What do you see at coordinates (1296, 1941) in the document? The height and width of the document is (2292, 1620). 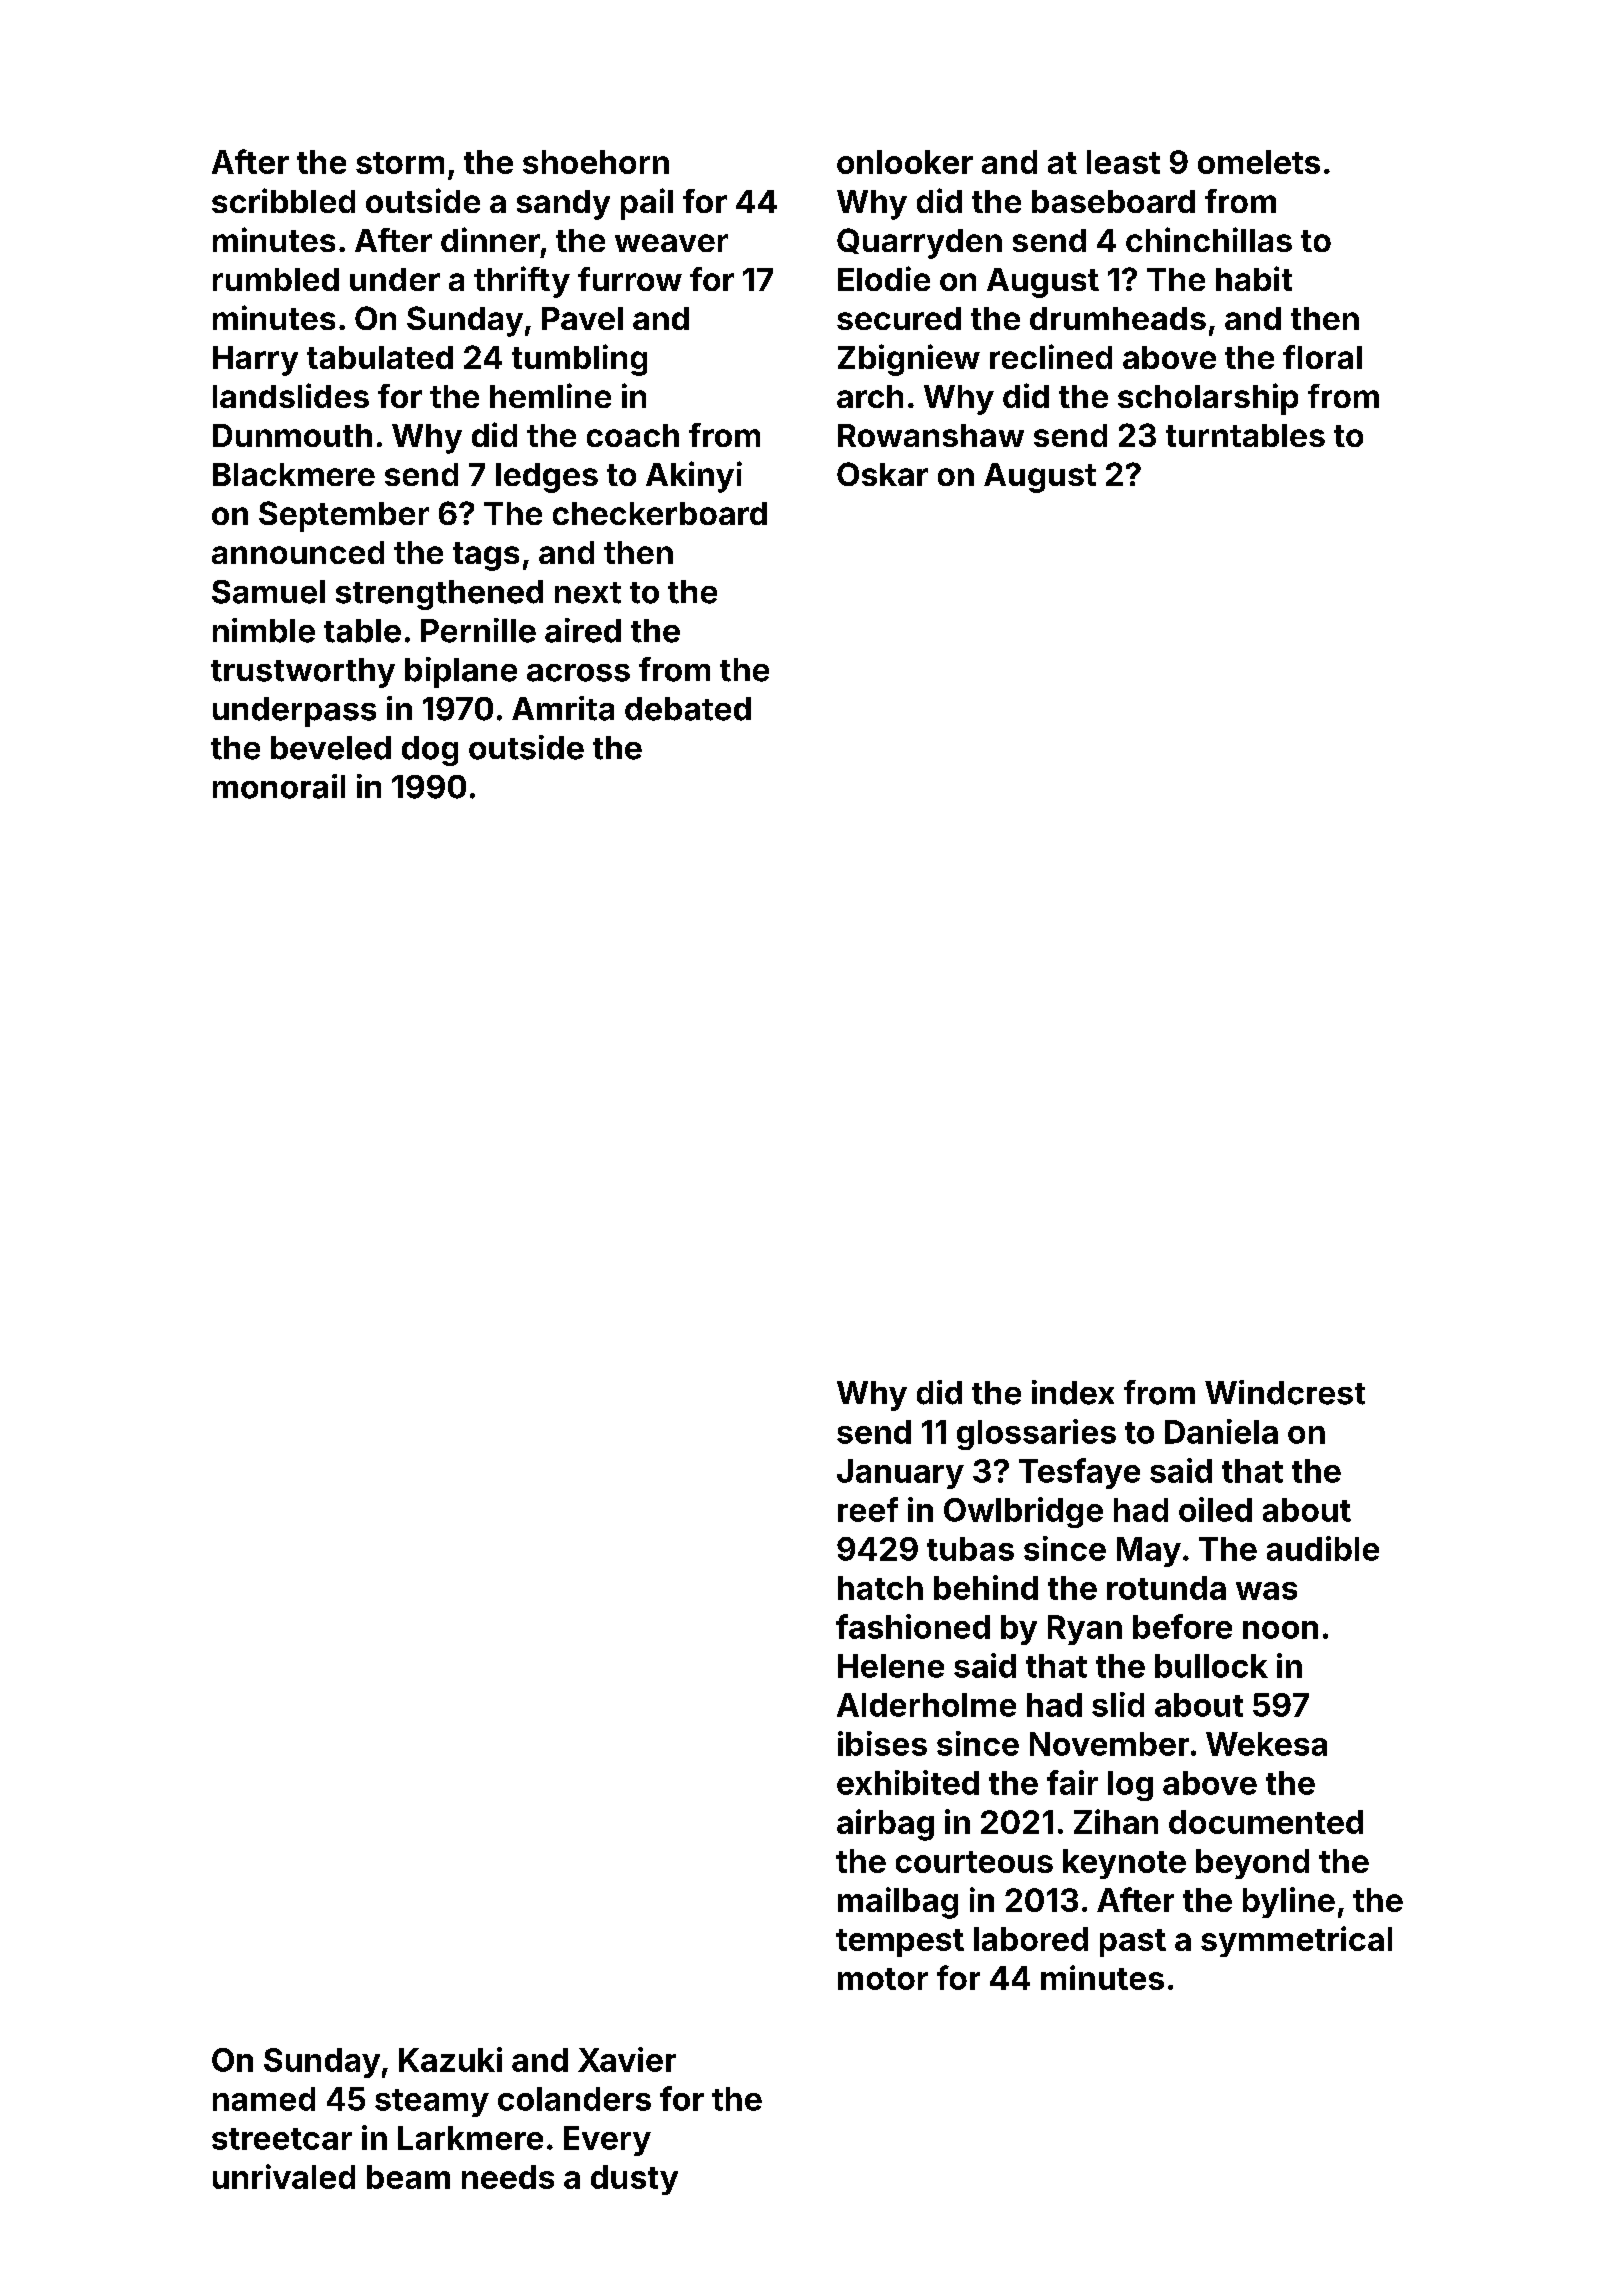 I see `symmetrical` at bounding box center [1296, 1941].
